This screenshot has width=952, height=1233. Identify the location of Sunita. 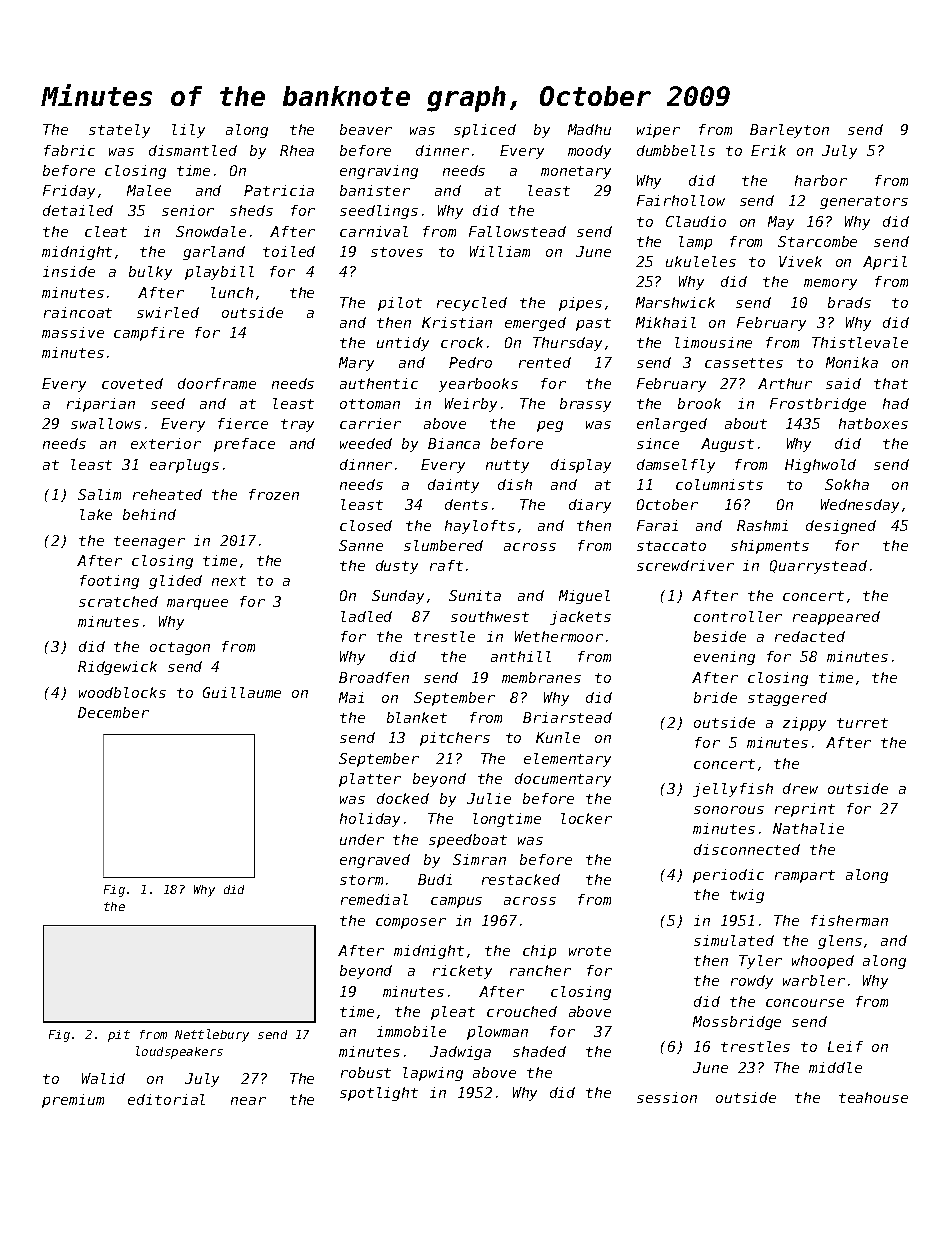
(475, 595).
